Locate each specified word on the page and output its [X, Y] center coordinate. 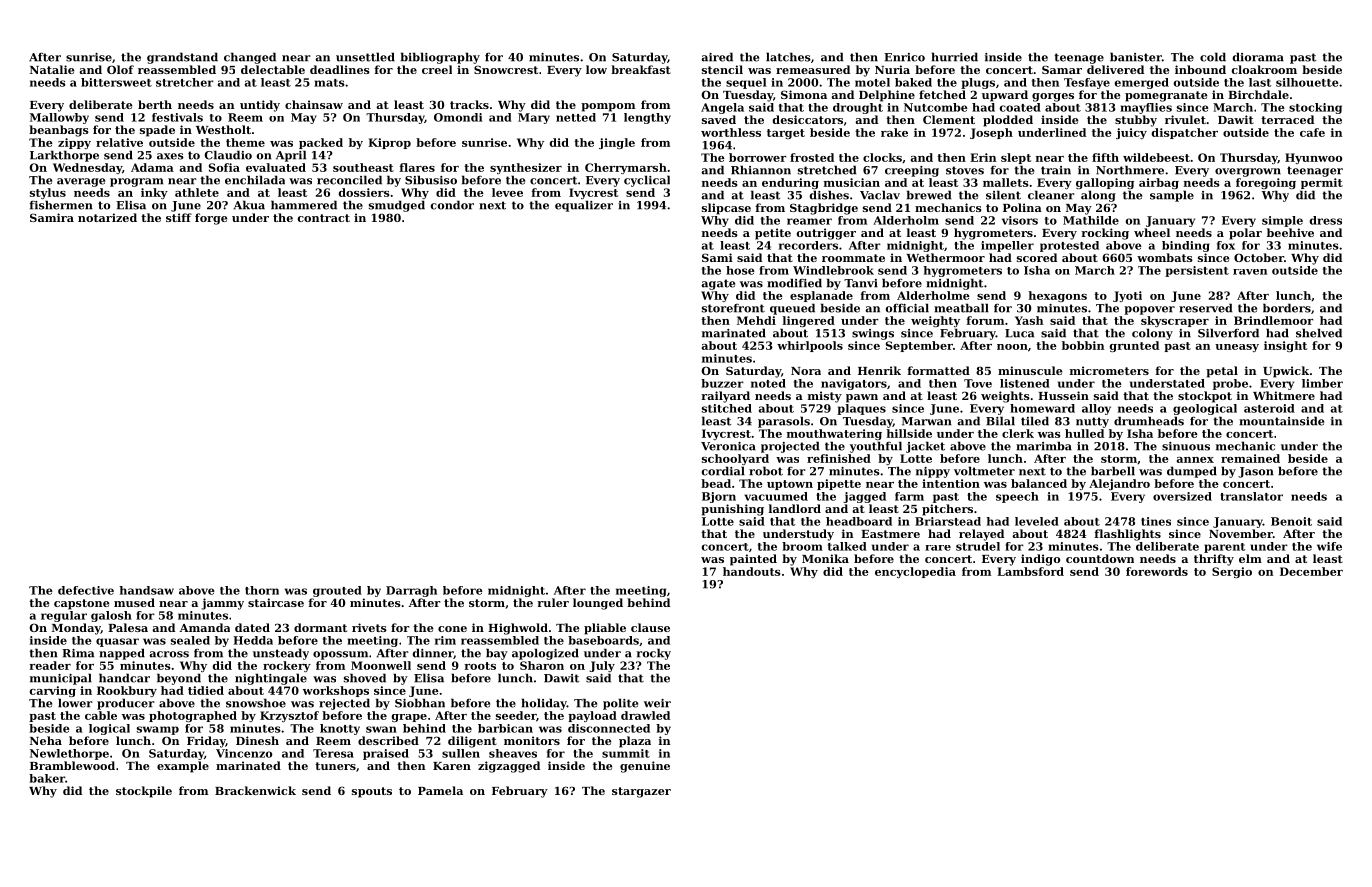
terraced [1287, 119]
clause [650, 627]
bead [716, 483]
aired [717, 57]
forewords [1157, 571]
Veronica [728, 446]
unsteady [281, 654]
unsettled [365, 57]
